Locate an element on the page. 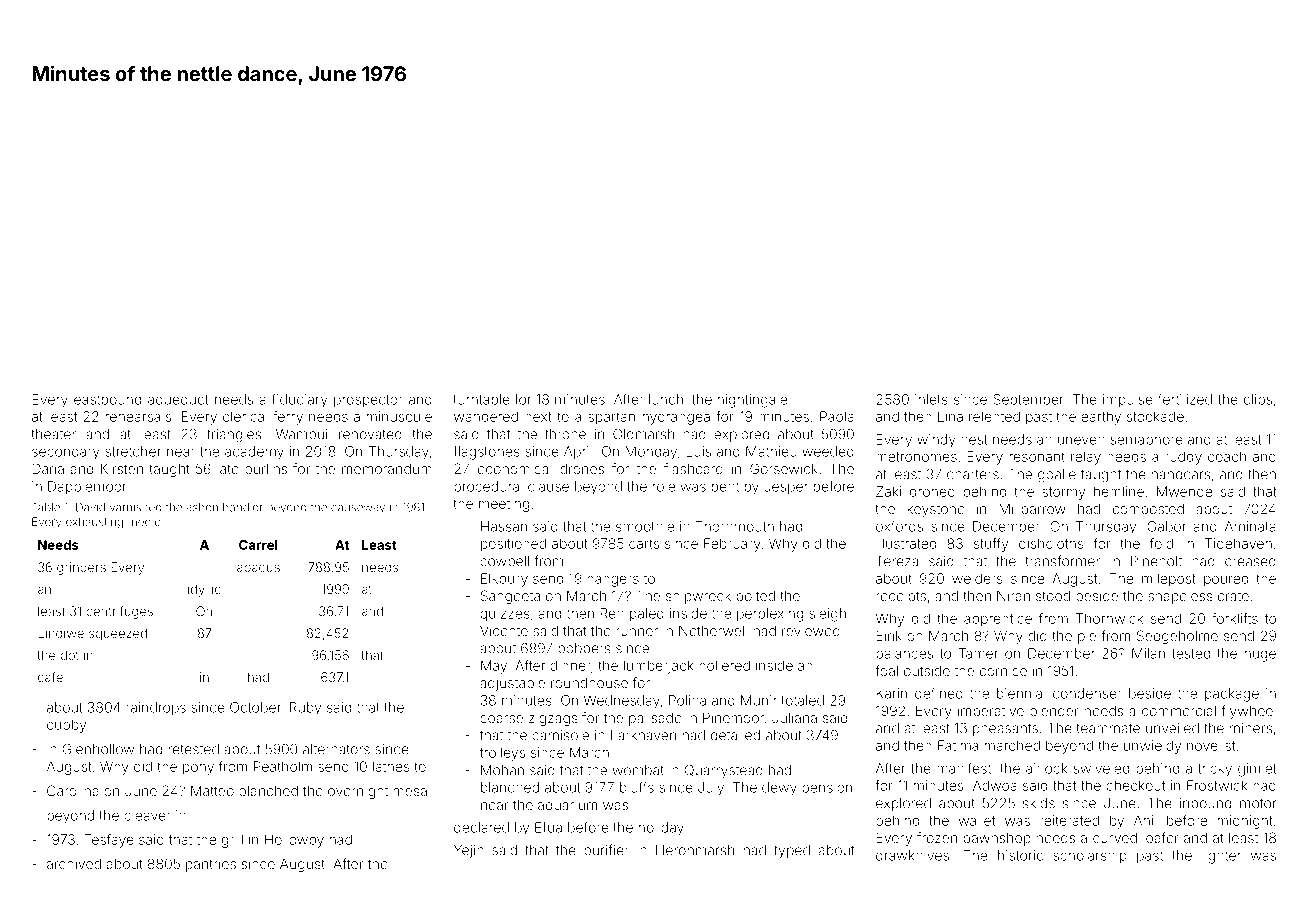 This document has height=924, width=1308. Glenhollow is located at coordinates (98, 749).
